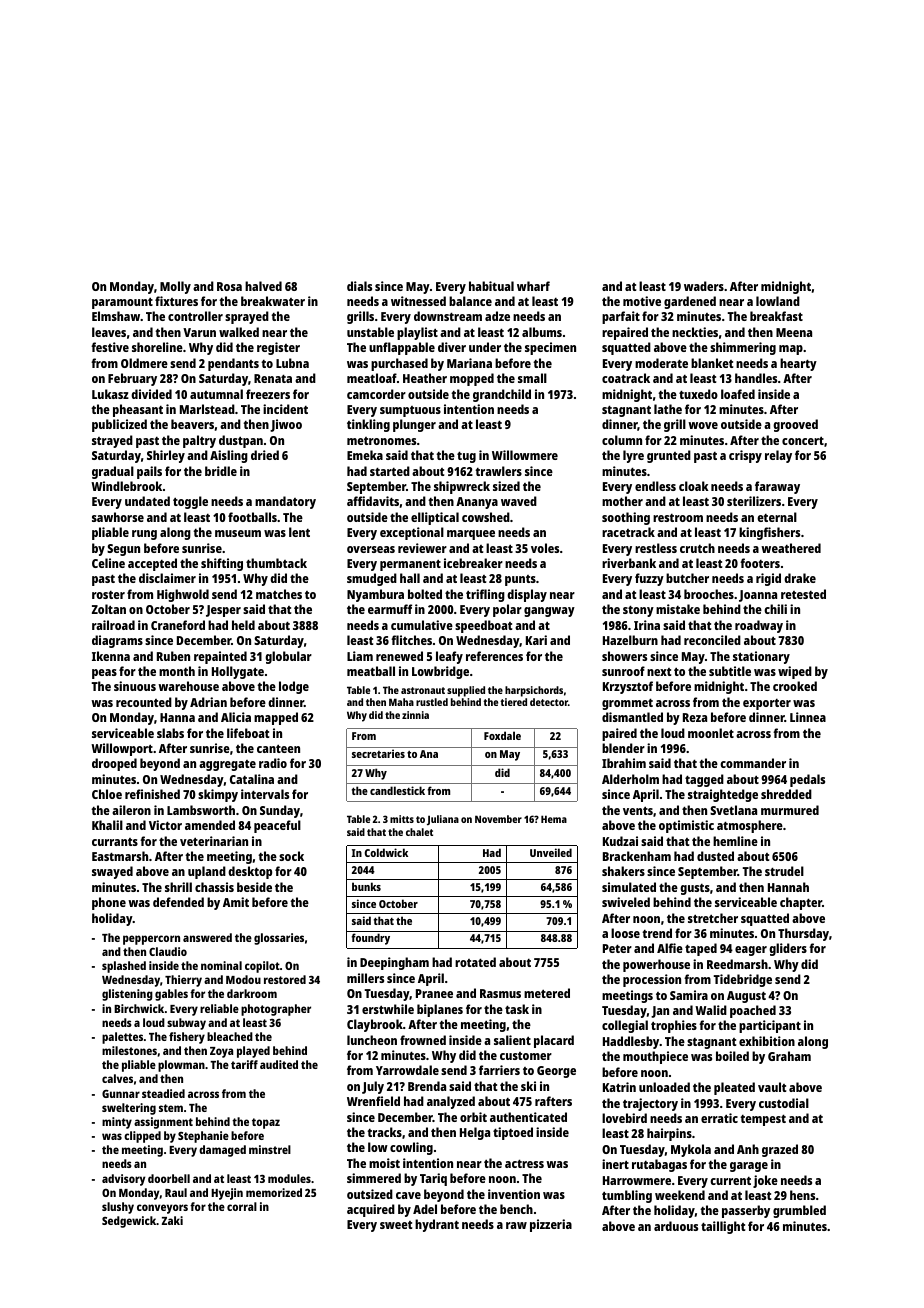 This screenshot has width=924, height=1308. I want to click on Pranee, so click(434, 993).
